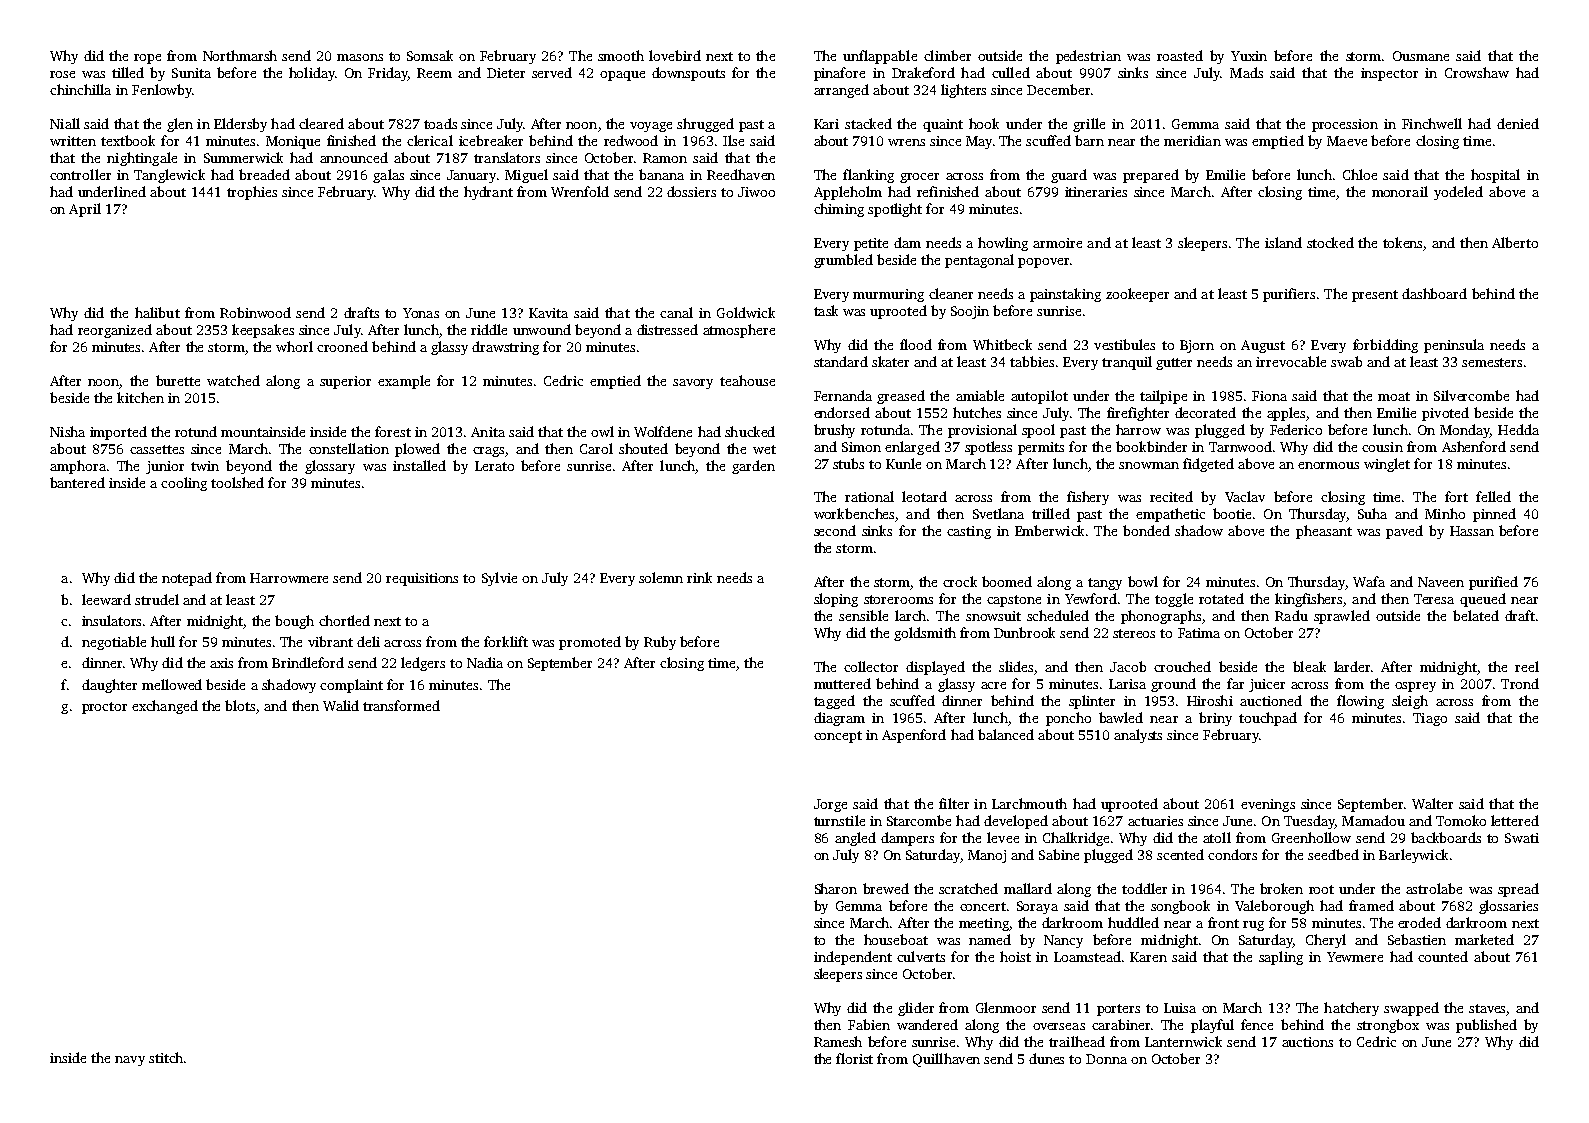 The image size is (1589, 1123). Describe the element at coordinates (1174, 364) in the screenshot. I see `gutter` at that location.
